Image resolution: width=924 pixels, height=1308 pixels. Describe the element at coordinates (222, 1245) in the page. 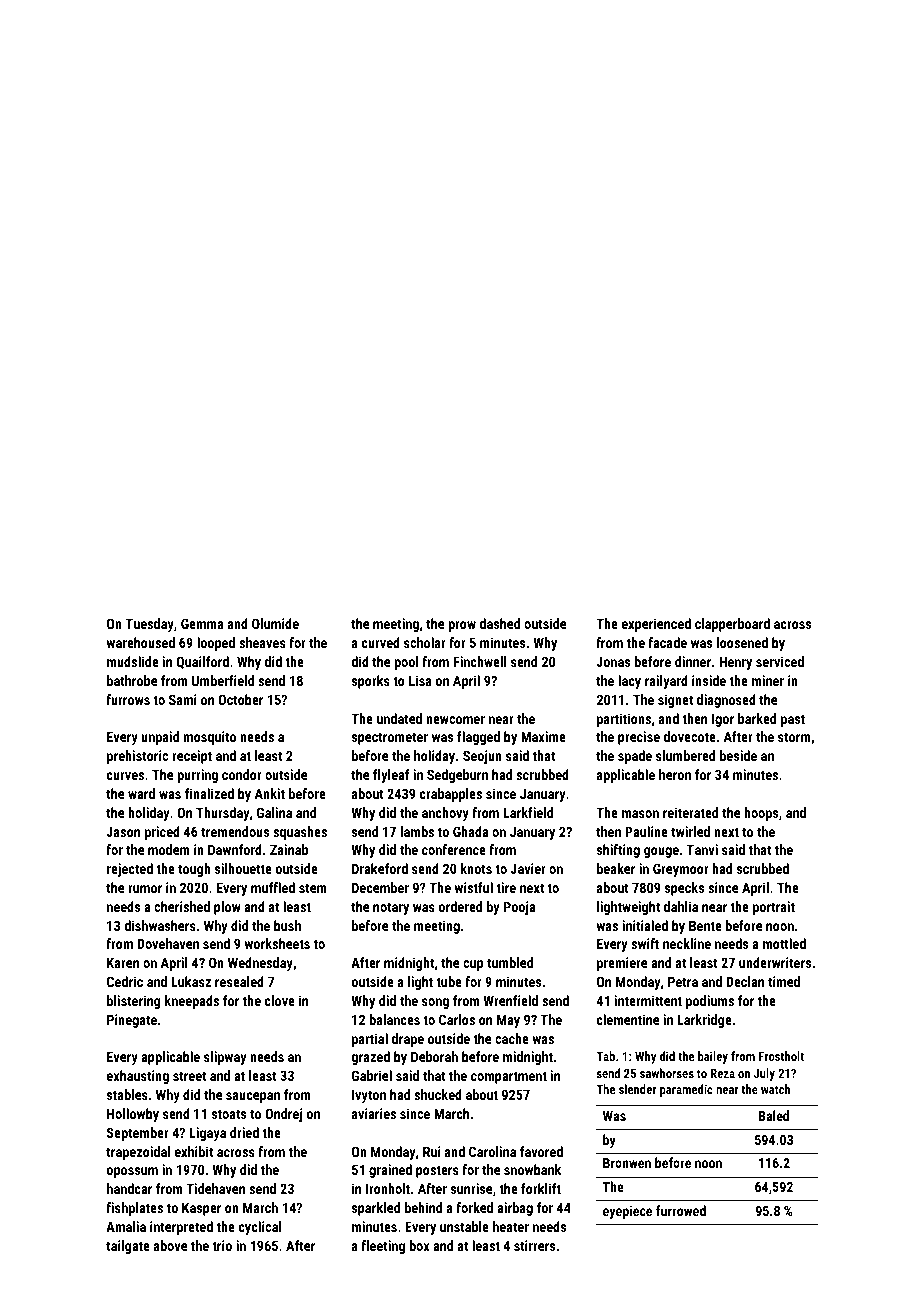

I see `trio` at that location.
